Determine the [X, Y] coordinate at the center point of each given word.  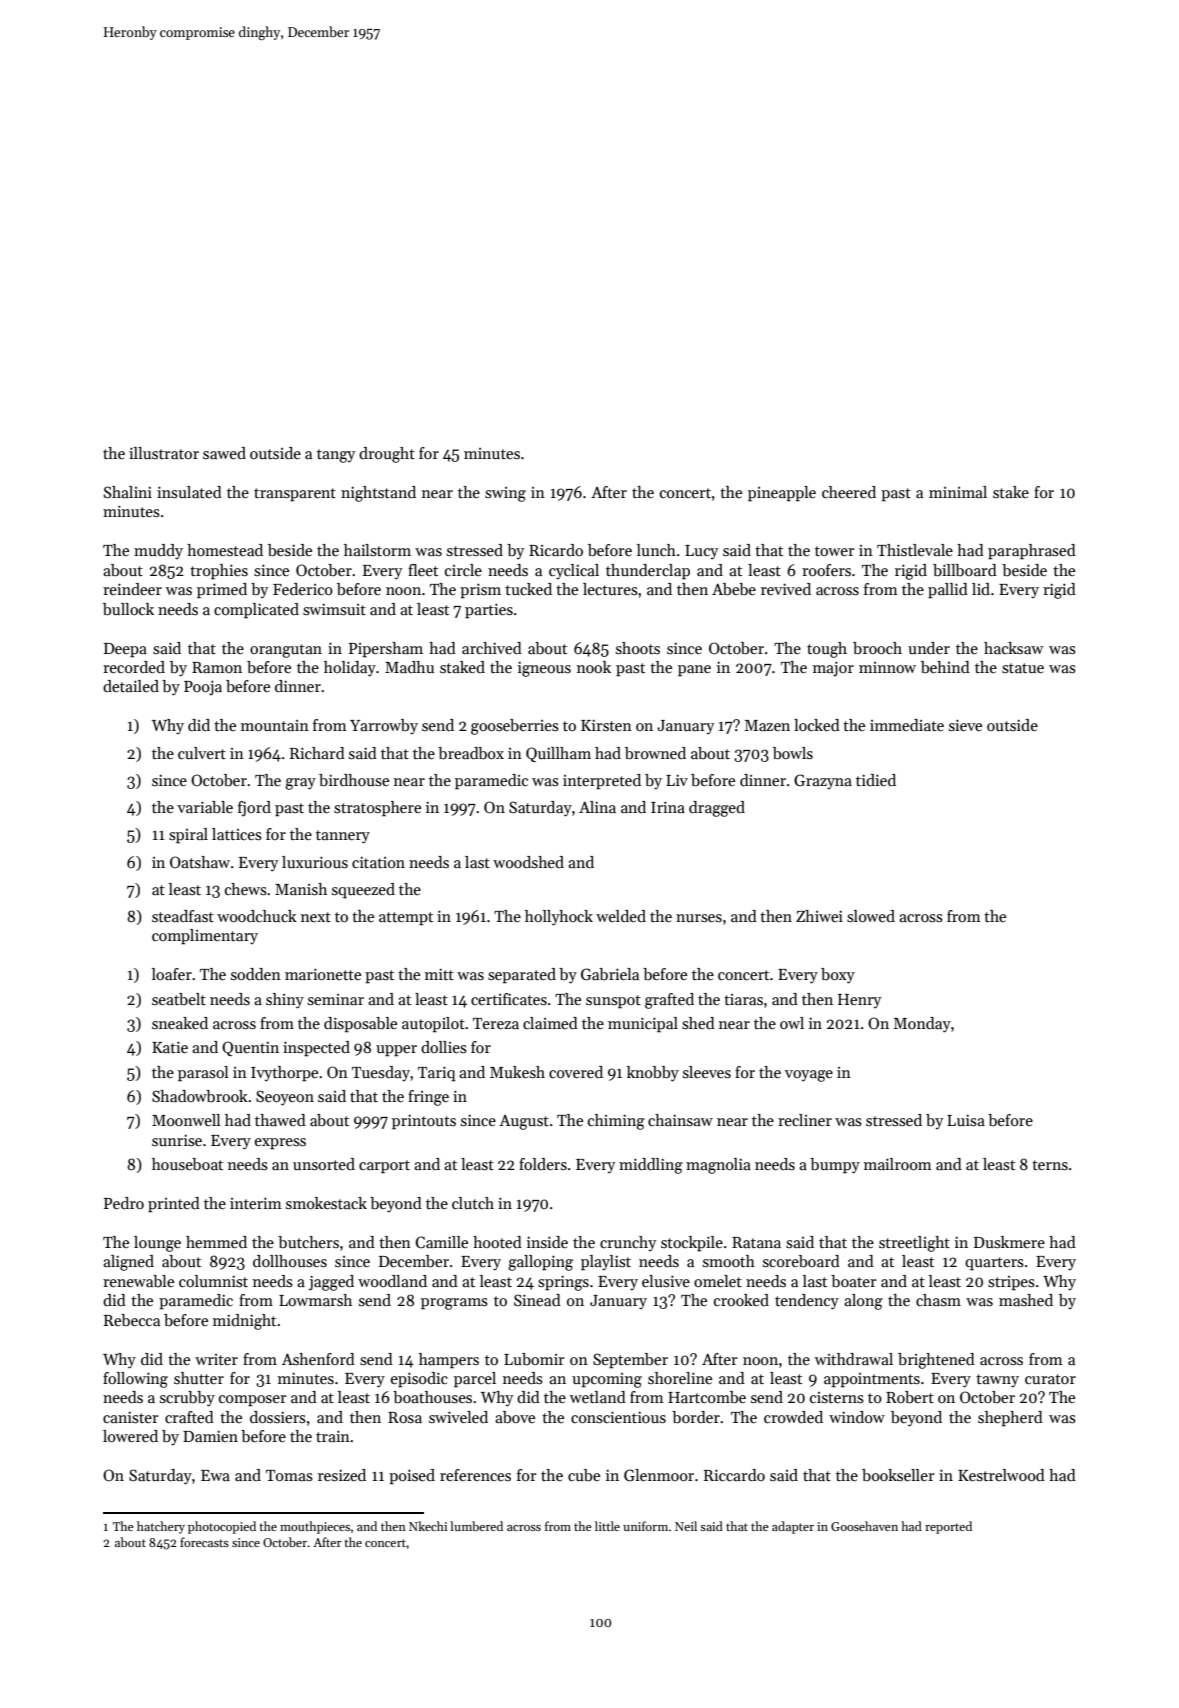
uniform [645, 1526]
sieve [965, 725]
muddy [158, 552]
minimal [958, 492]
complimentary [205, 937]
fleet [423, 570]
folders [543, 1164]
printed [174, 1205]
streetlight [914, 1244]
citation [378, 862]
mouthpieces [315, 1527]
